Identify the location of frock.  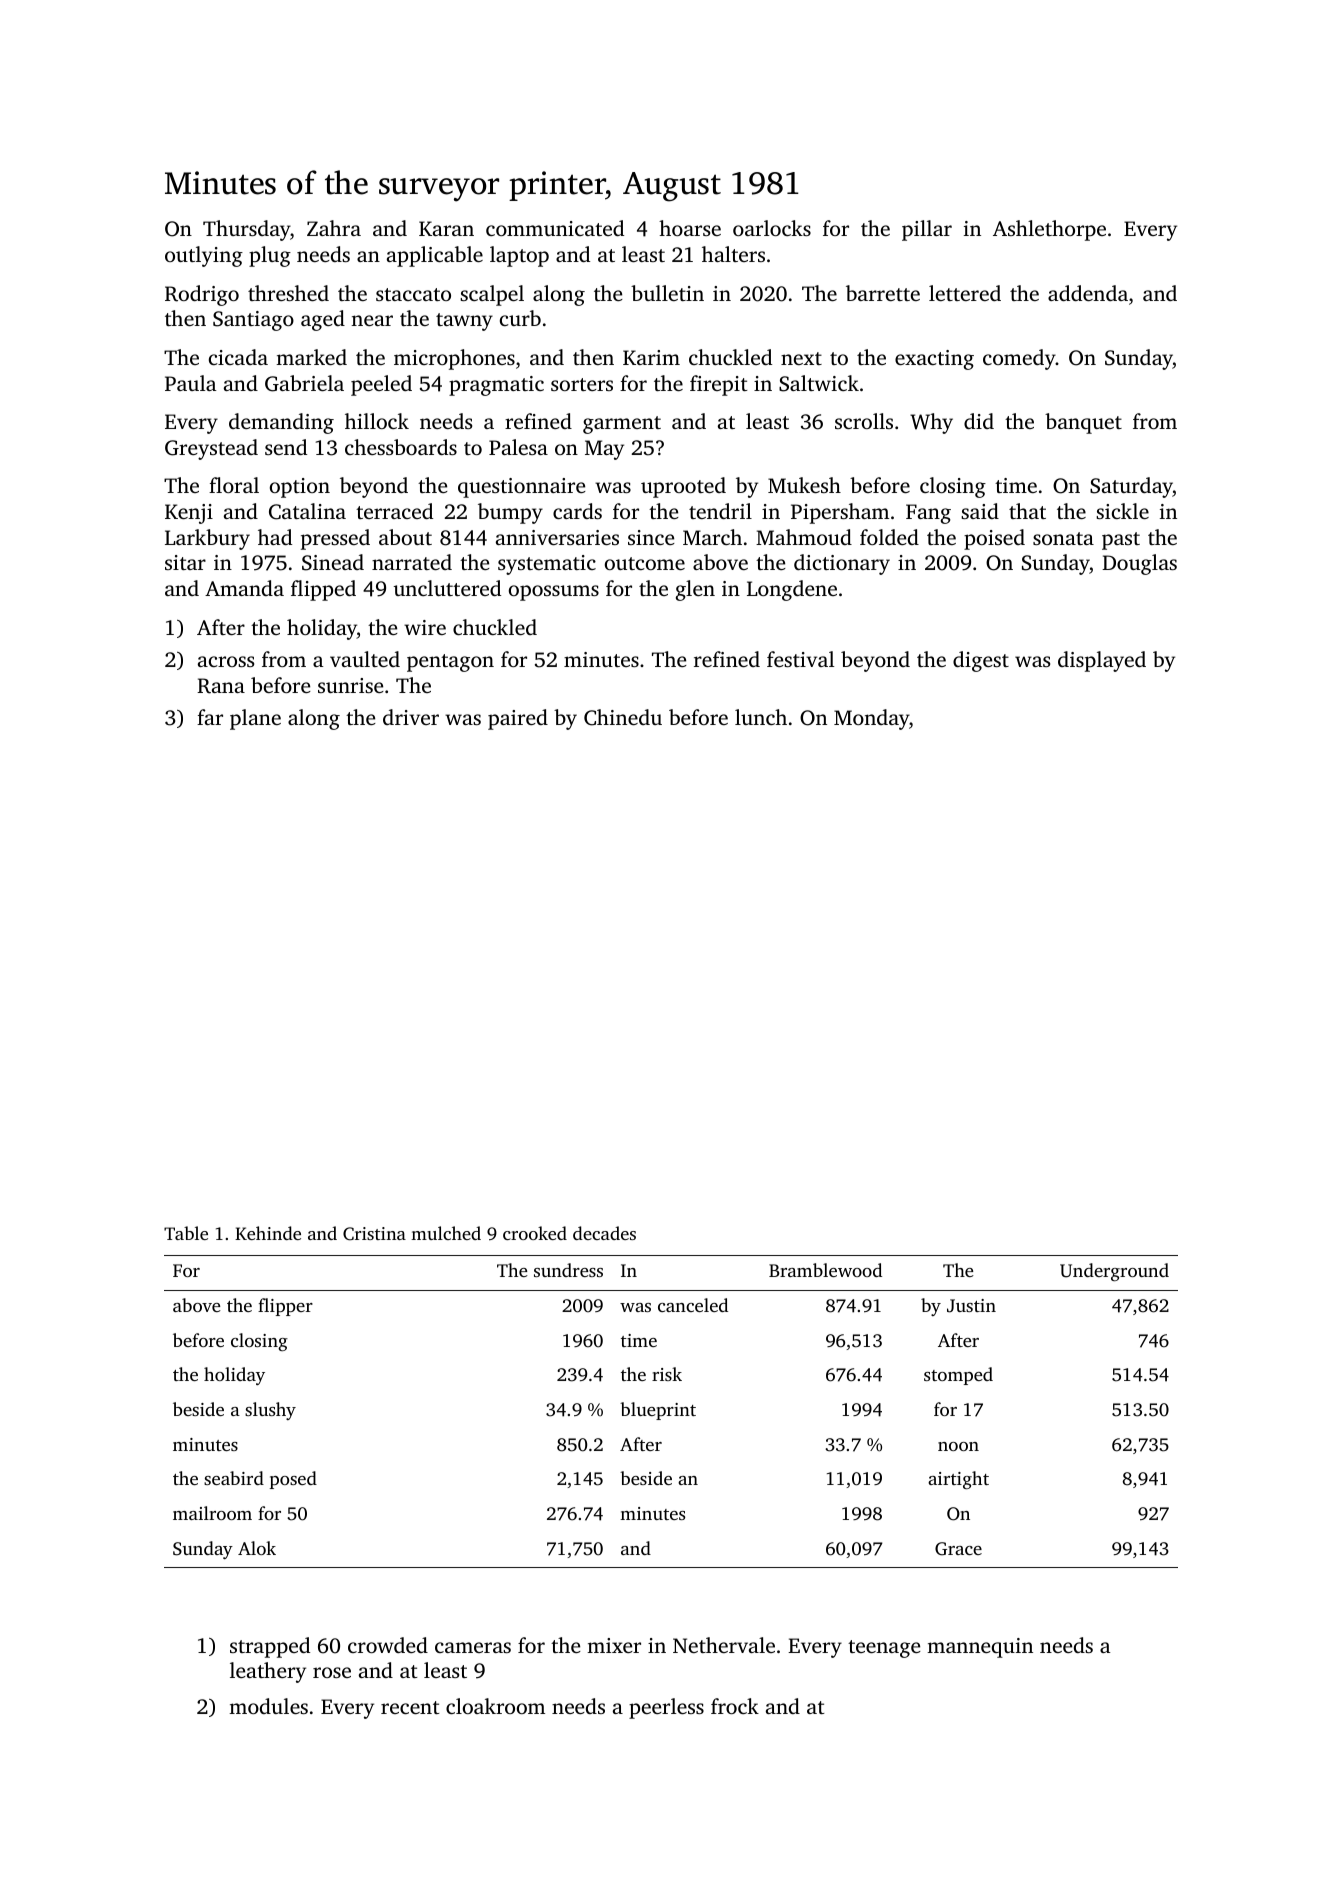
(735, 1706).
